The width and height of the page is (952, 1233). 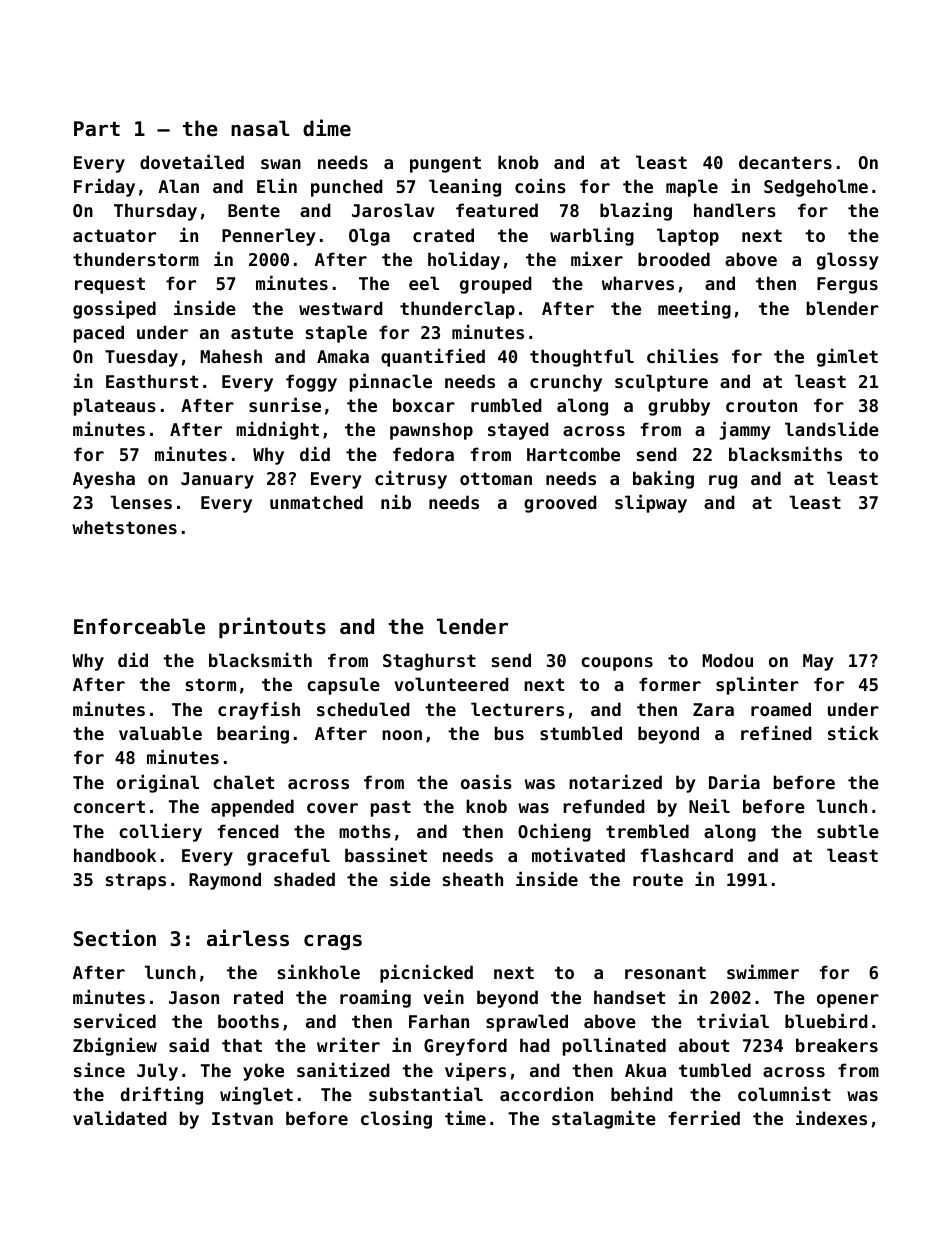 What do you see at coordinates (582, 358) in the page?
I see `thoughtful` at bounding box center [582, 358].
